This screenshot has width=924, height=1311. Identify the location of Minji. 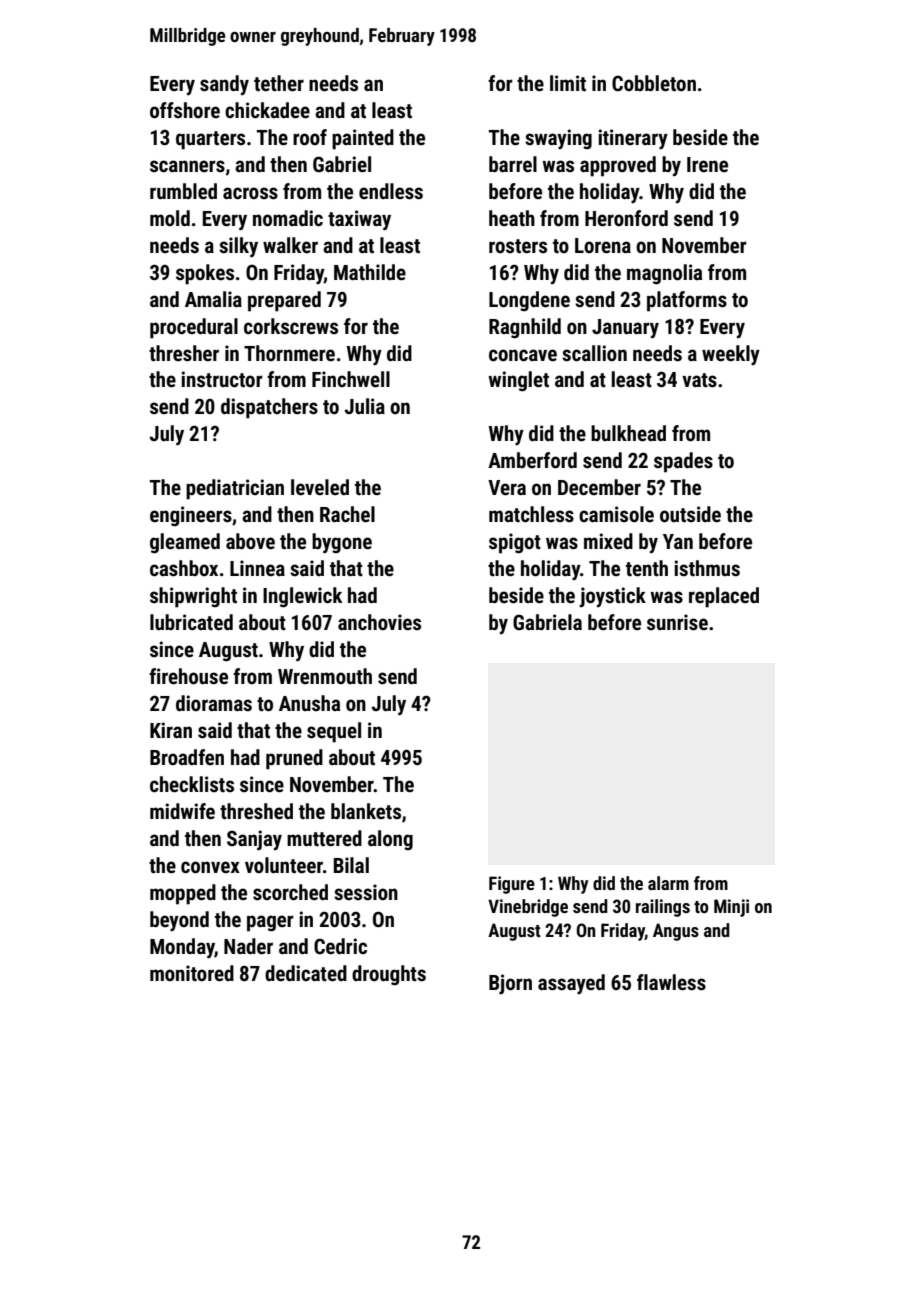
(731, 908).
